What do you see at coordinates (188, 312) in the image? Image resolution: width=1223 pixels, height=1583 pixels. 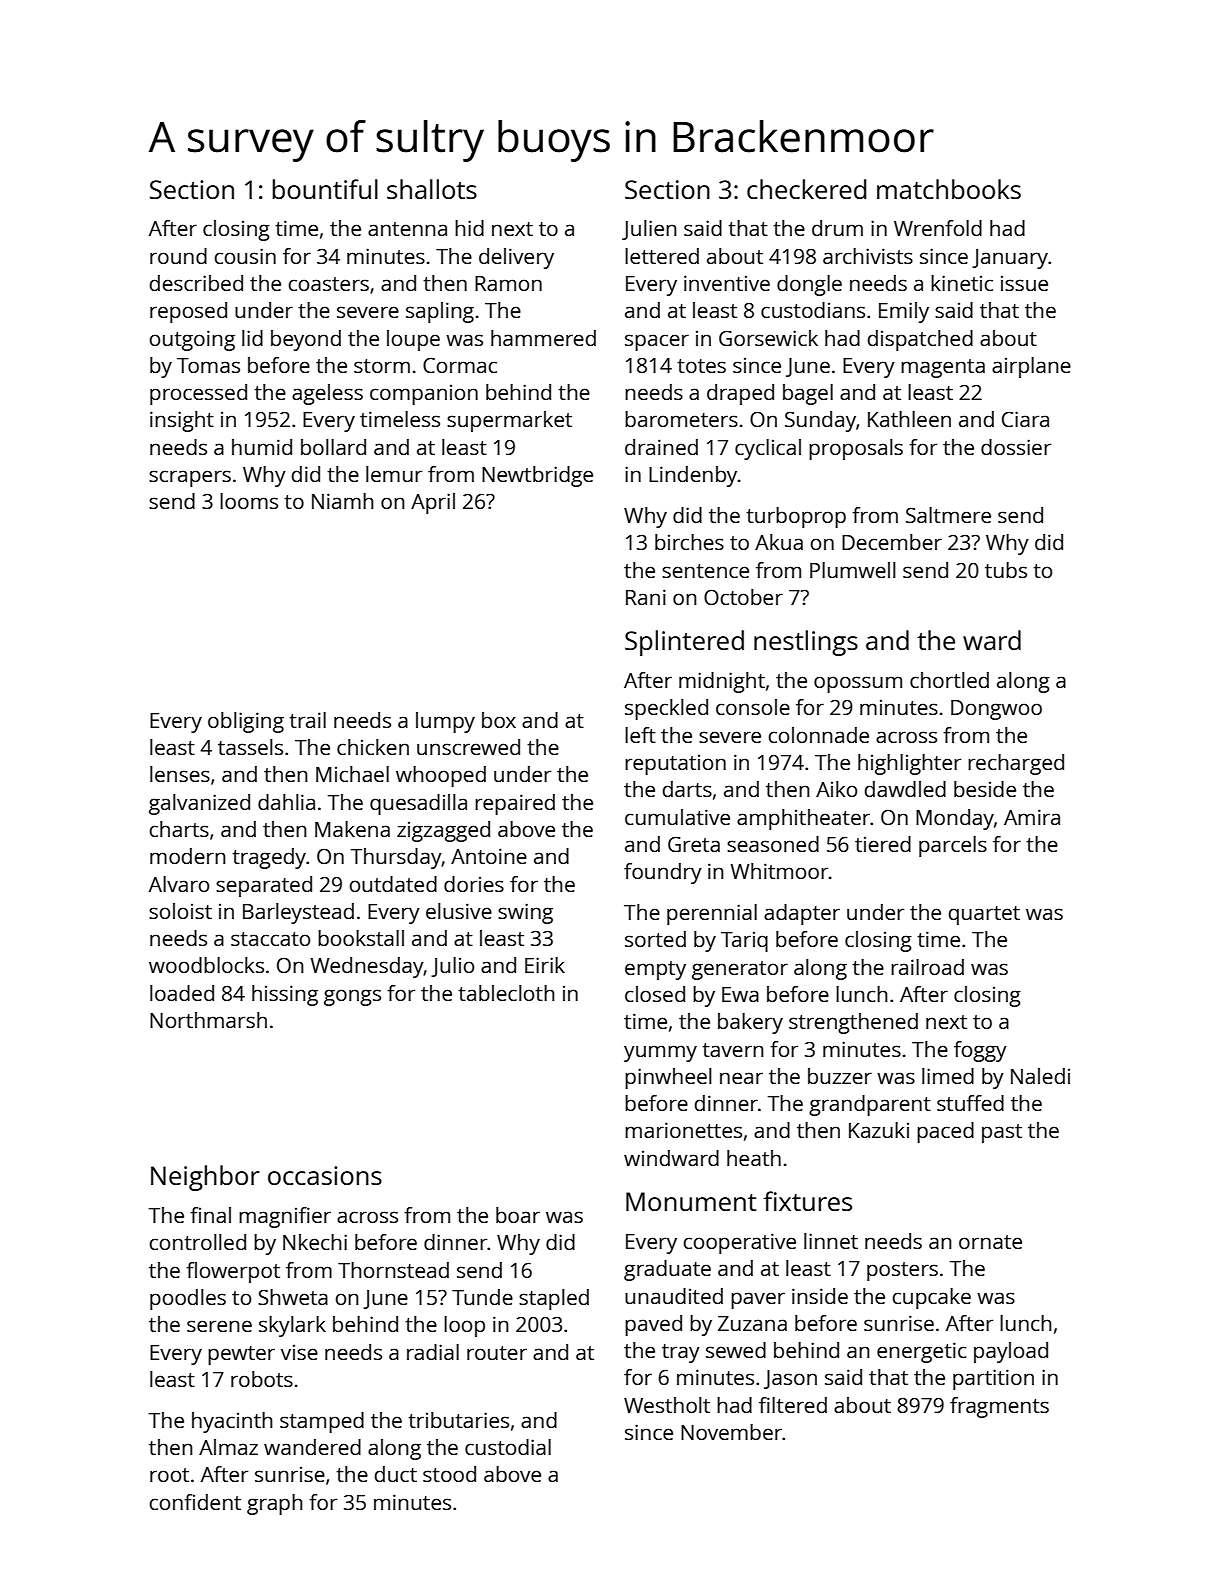 I see `reposed` at bounding box center [188, 312].
